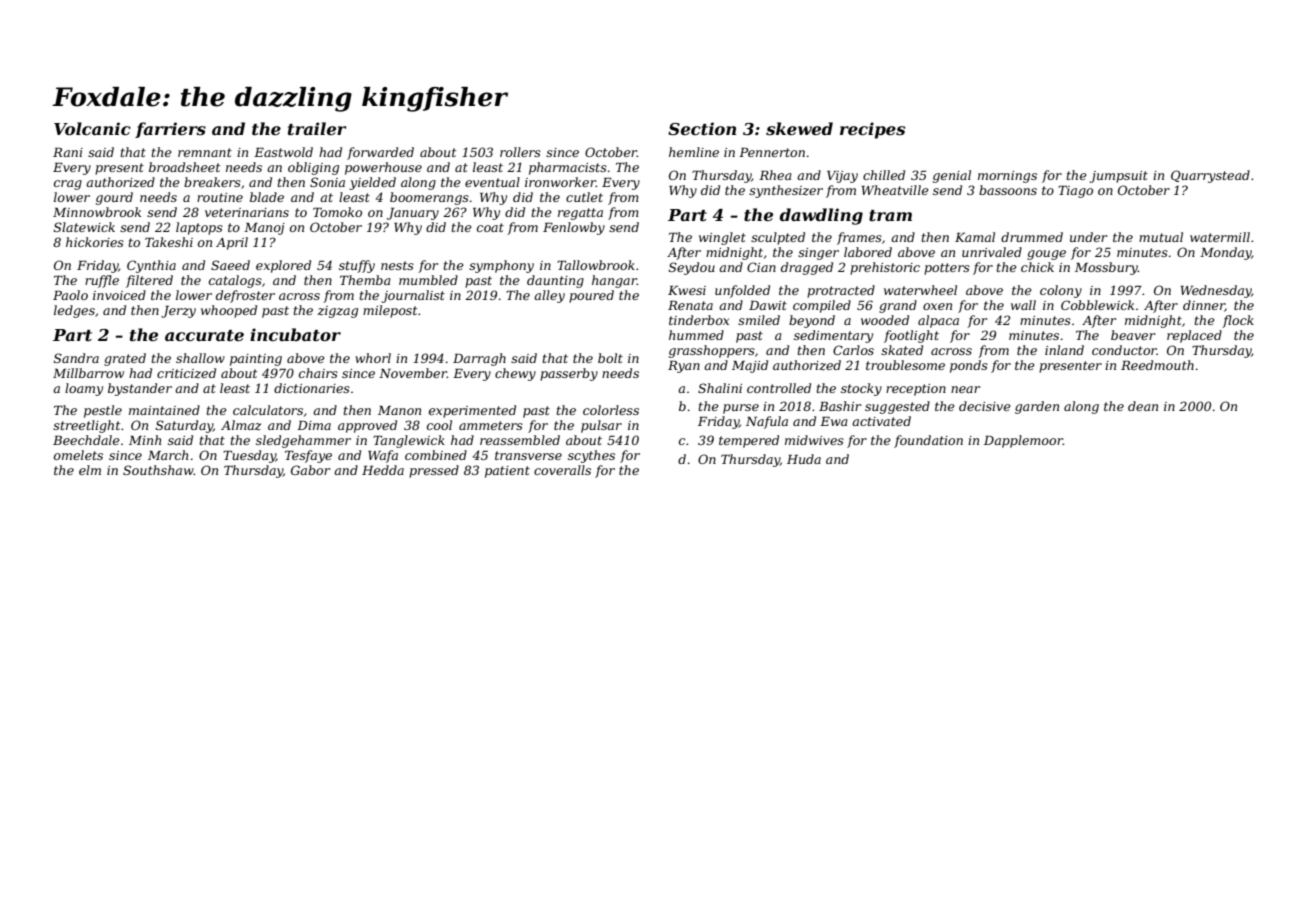  I want to click on explored, so click(283, 266).
